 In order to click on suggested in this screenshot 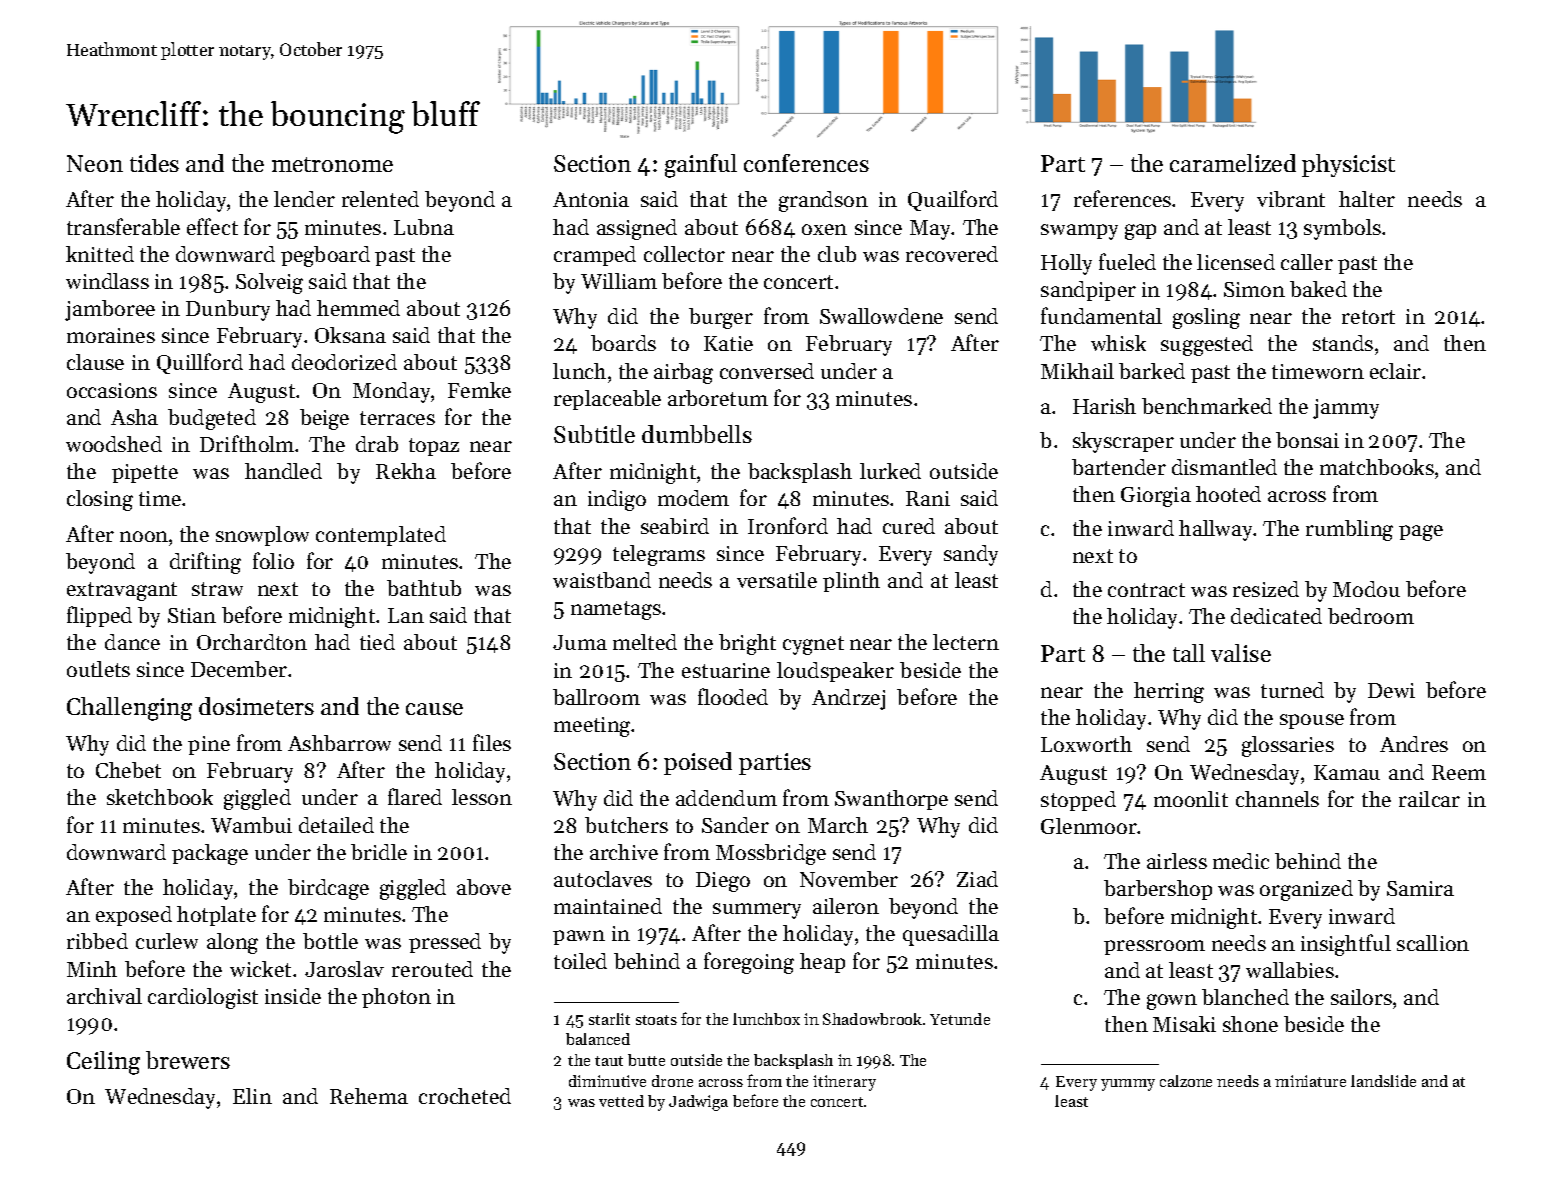, I will do `click(1207, 345)`.
